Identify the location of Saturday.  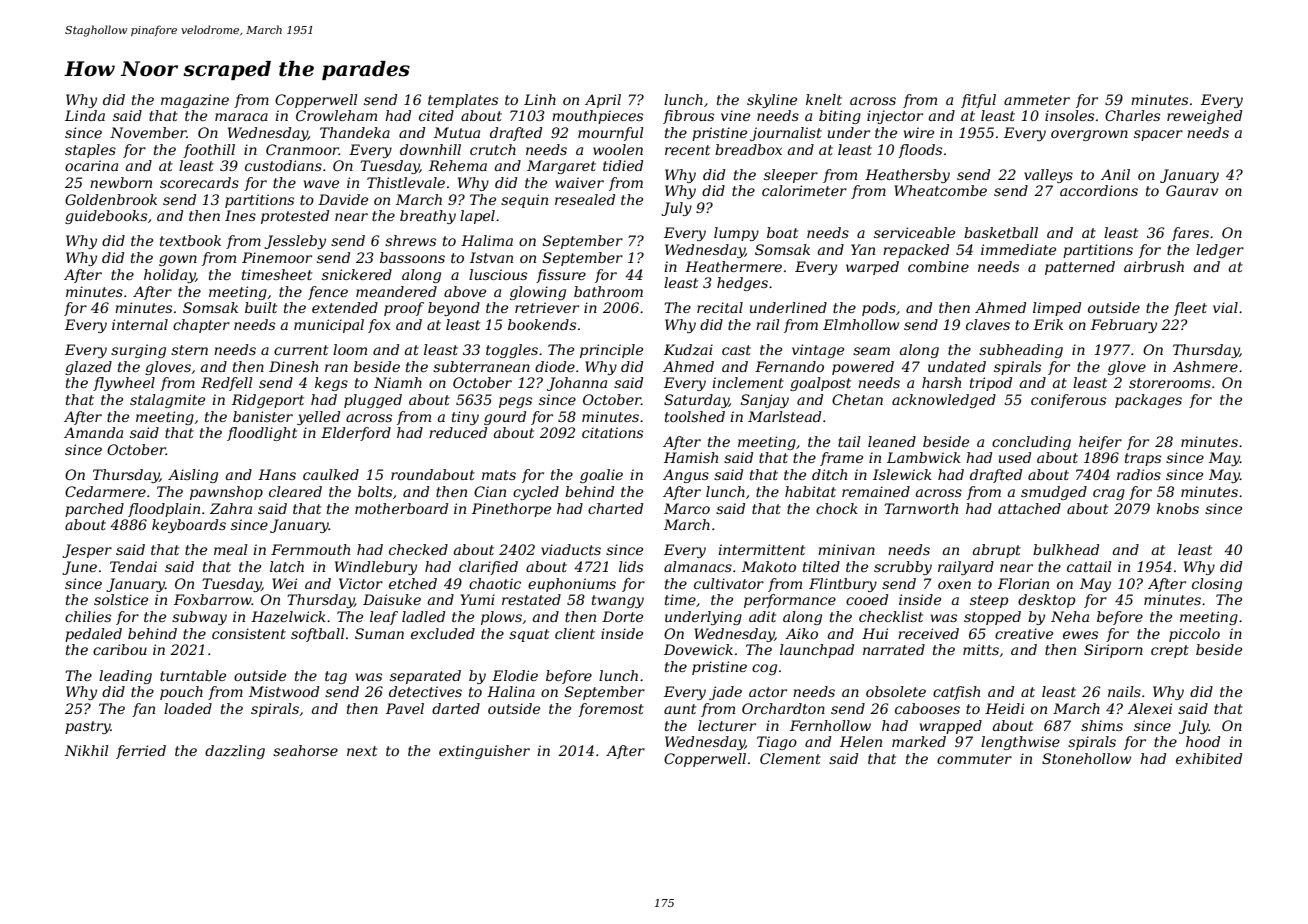
(696, 401).
